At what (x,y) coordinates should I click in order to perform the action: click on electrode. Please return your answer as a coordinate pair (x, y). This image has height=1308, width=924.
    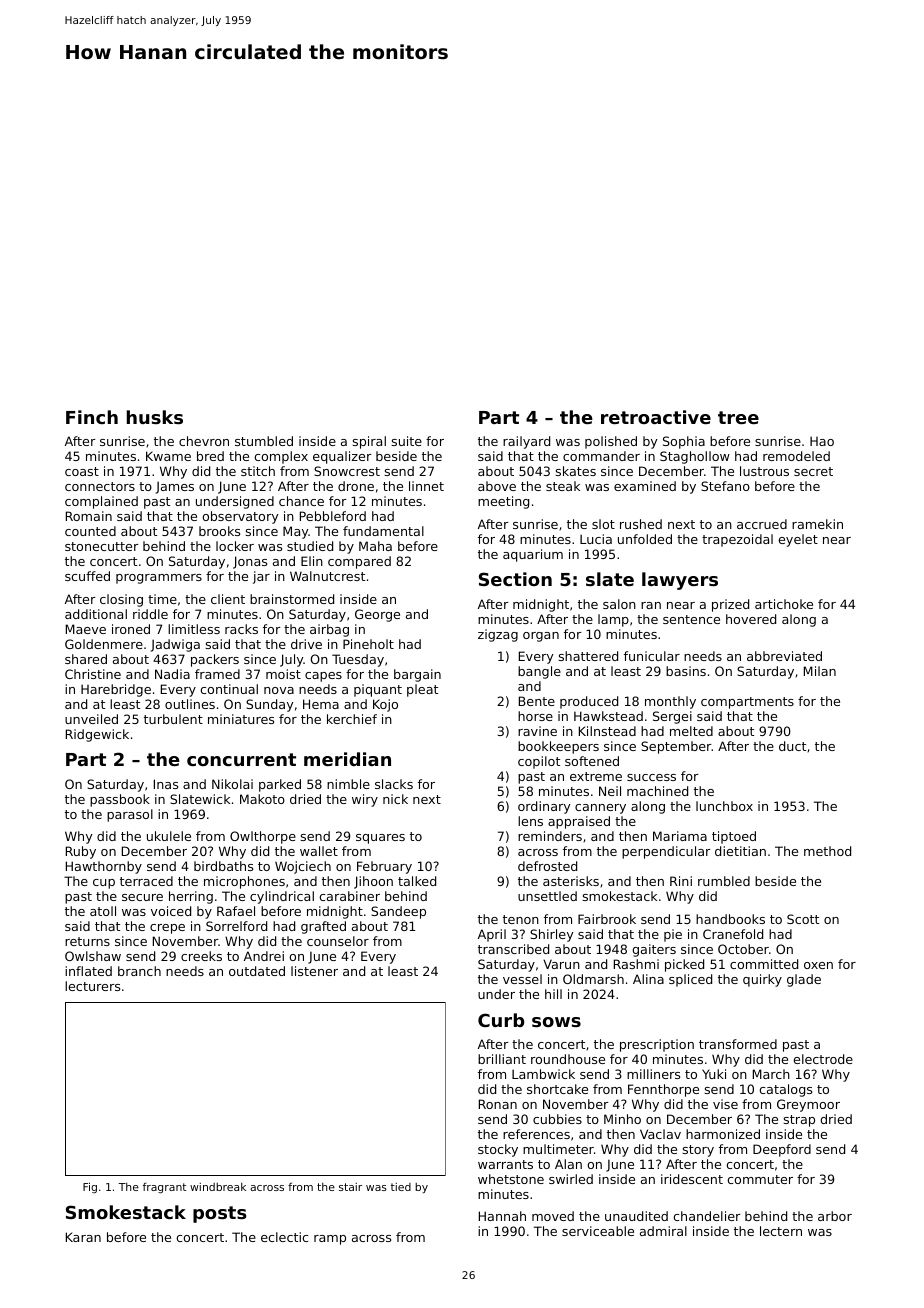
    Looking at the image, I should click on (823, 1059).
